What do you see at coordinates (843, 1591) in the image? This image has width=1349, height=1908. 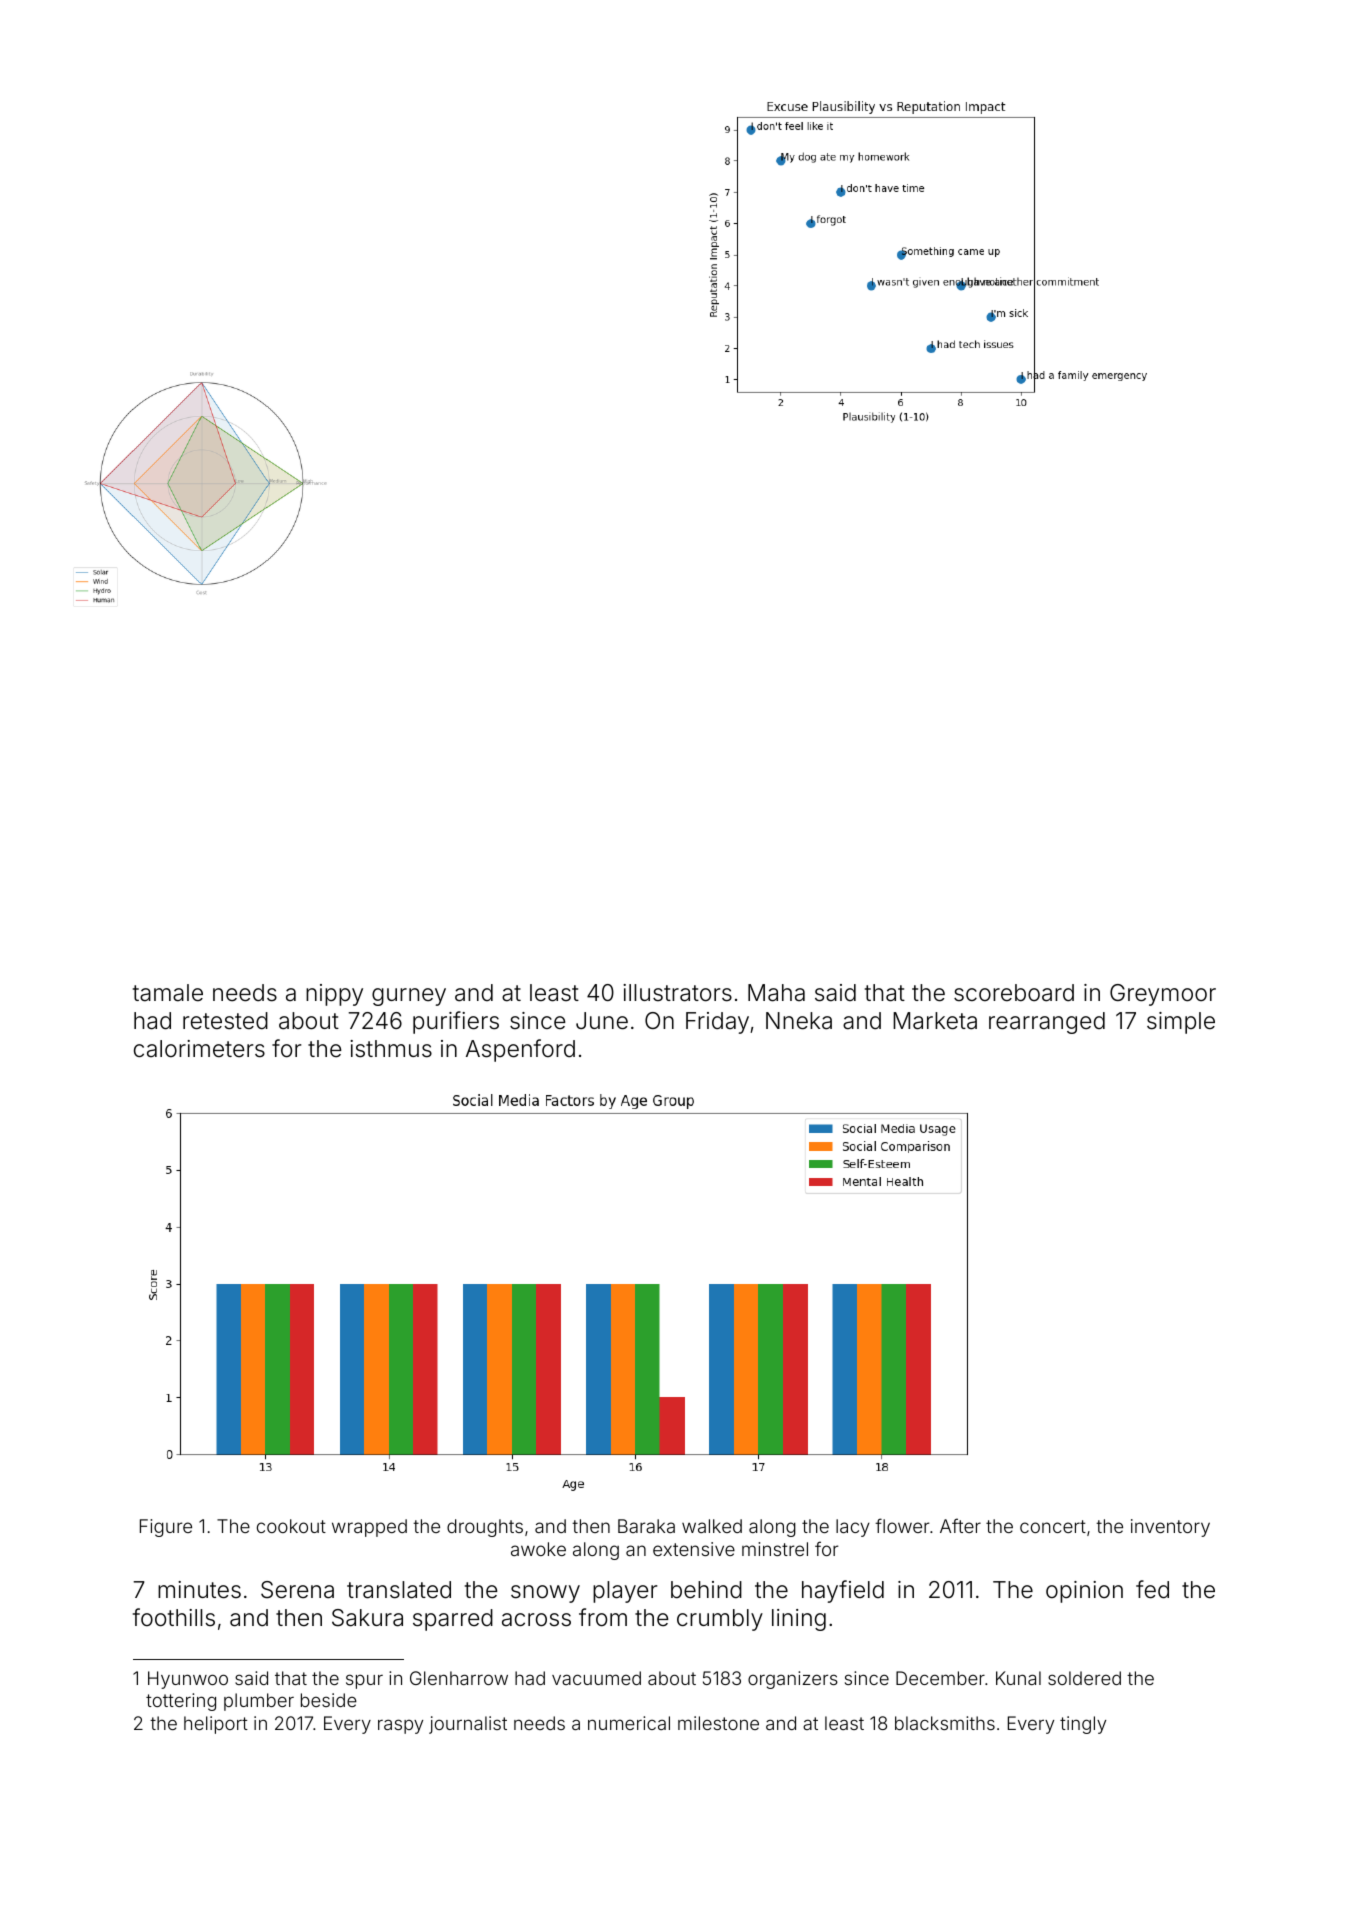 I see `hayfield` at bounding box center [843, 1591].
